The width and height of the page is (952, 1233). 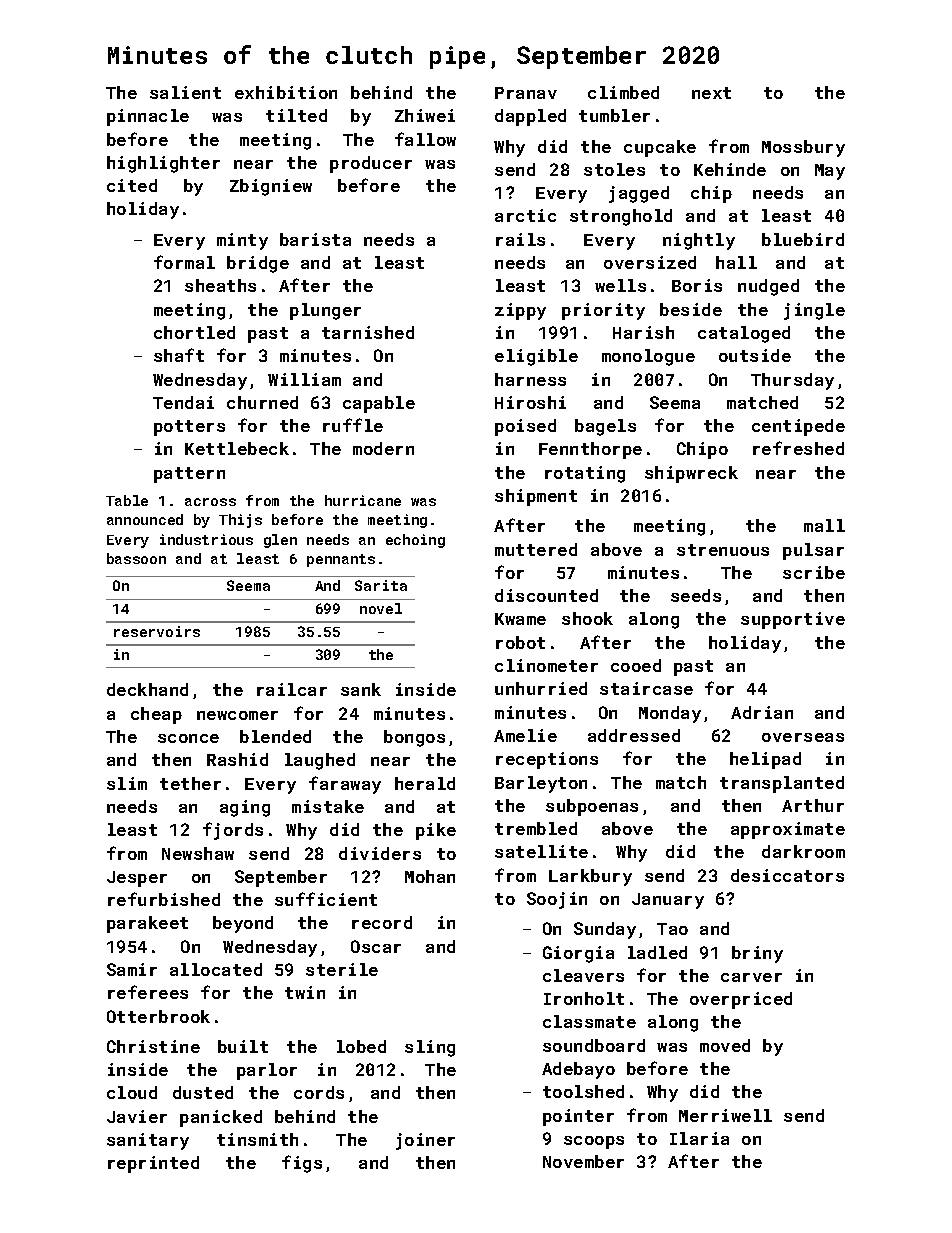 I want to click on shipment, so click(x=536, y=497).
